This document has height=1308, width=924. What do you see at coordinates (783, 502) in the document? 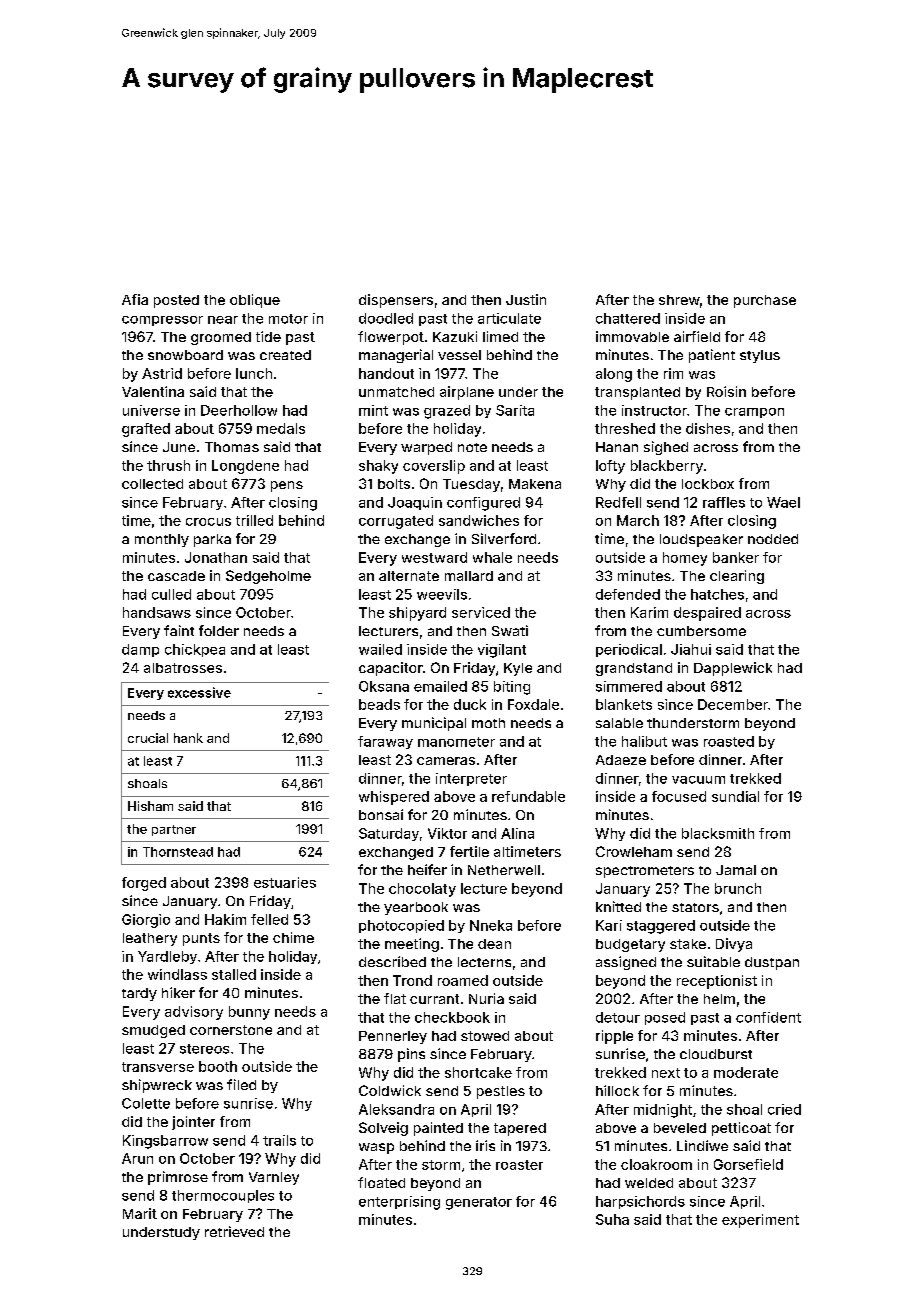
I see `Wael` at bounding box center [783, 502].
